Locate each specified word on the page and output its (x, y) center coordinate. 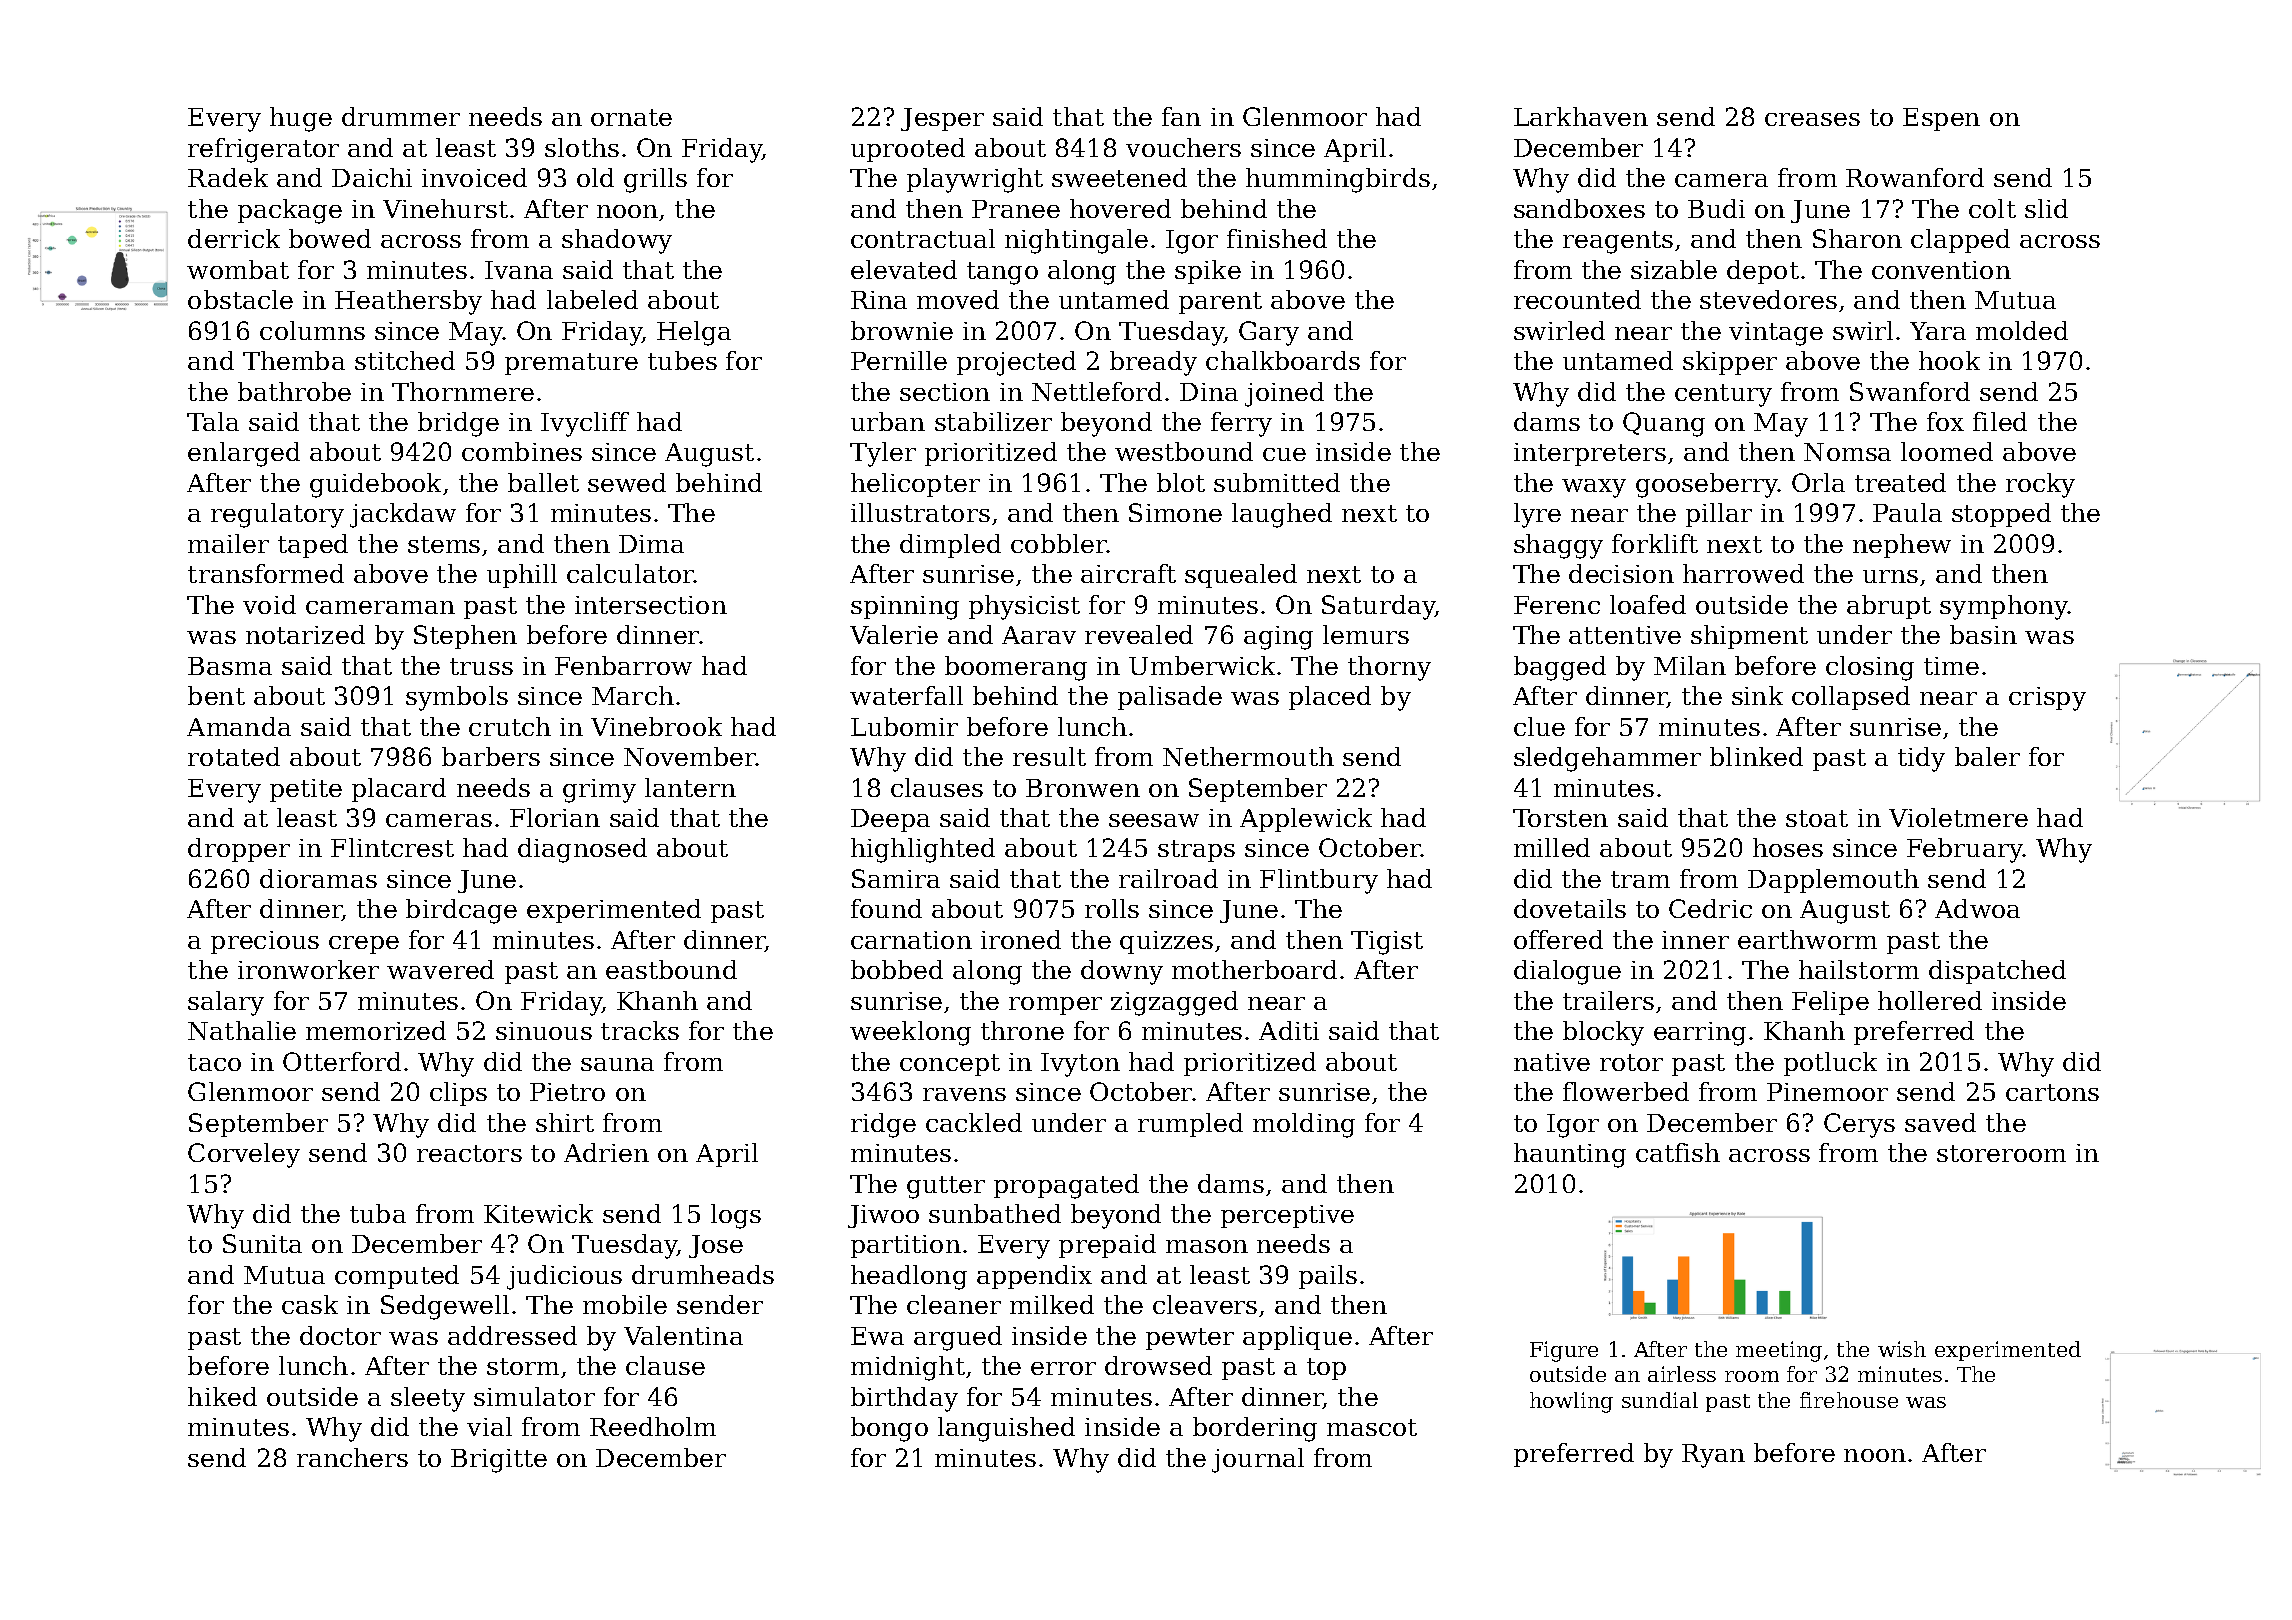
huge (301, 119)
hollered (1930, 1000)
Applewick (1306, 820)
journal (1258, 1460)
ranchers (352, 1457)
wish (1902, 1349)
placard (399, 790)
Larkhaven (1581, 116)
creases (1812, 119)
